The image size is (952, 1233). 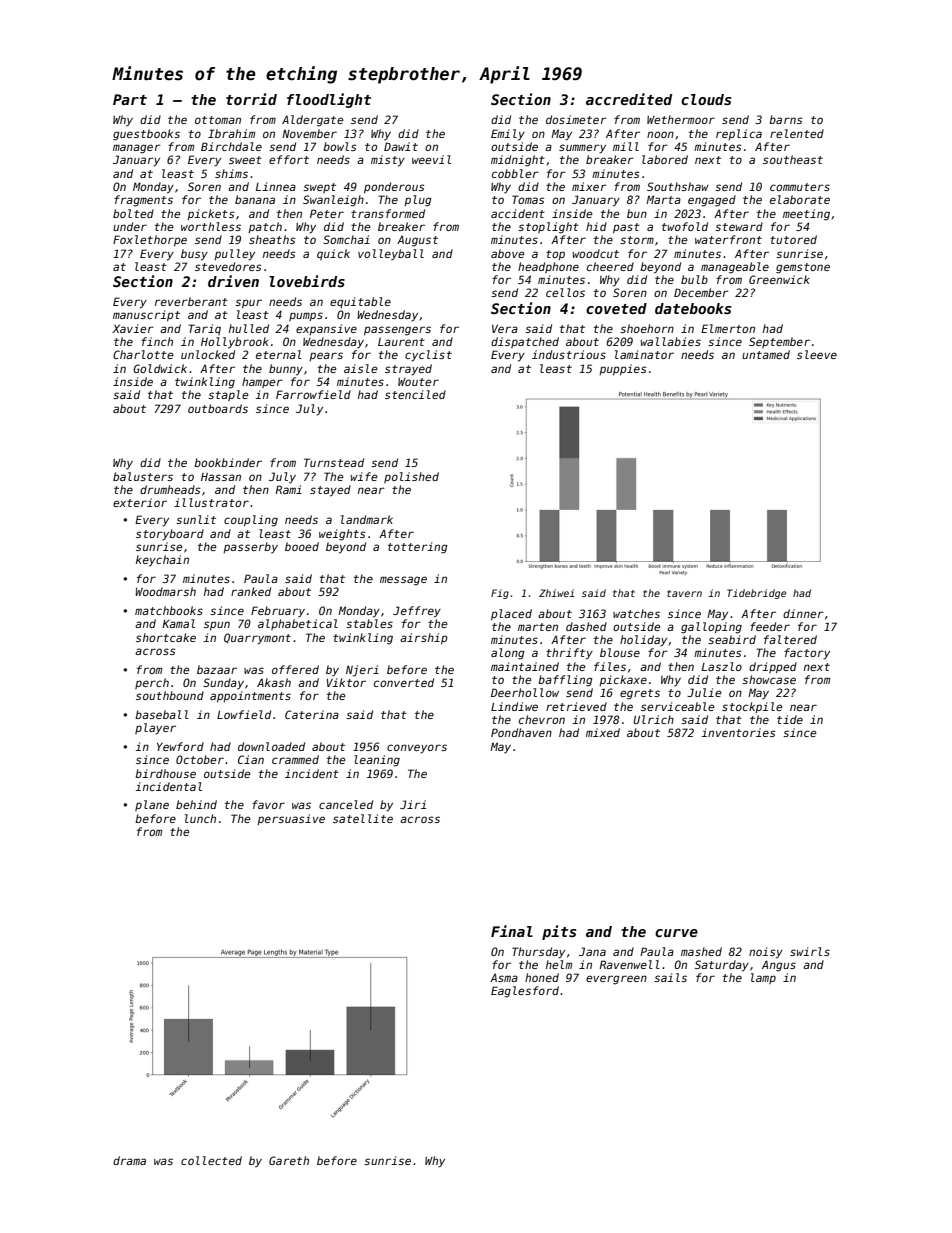 What do you see at coordinates (200, 818) in the screenshot?
I see `lunch` at bounding box center [200, 818].
